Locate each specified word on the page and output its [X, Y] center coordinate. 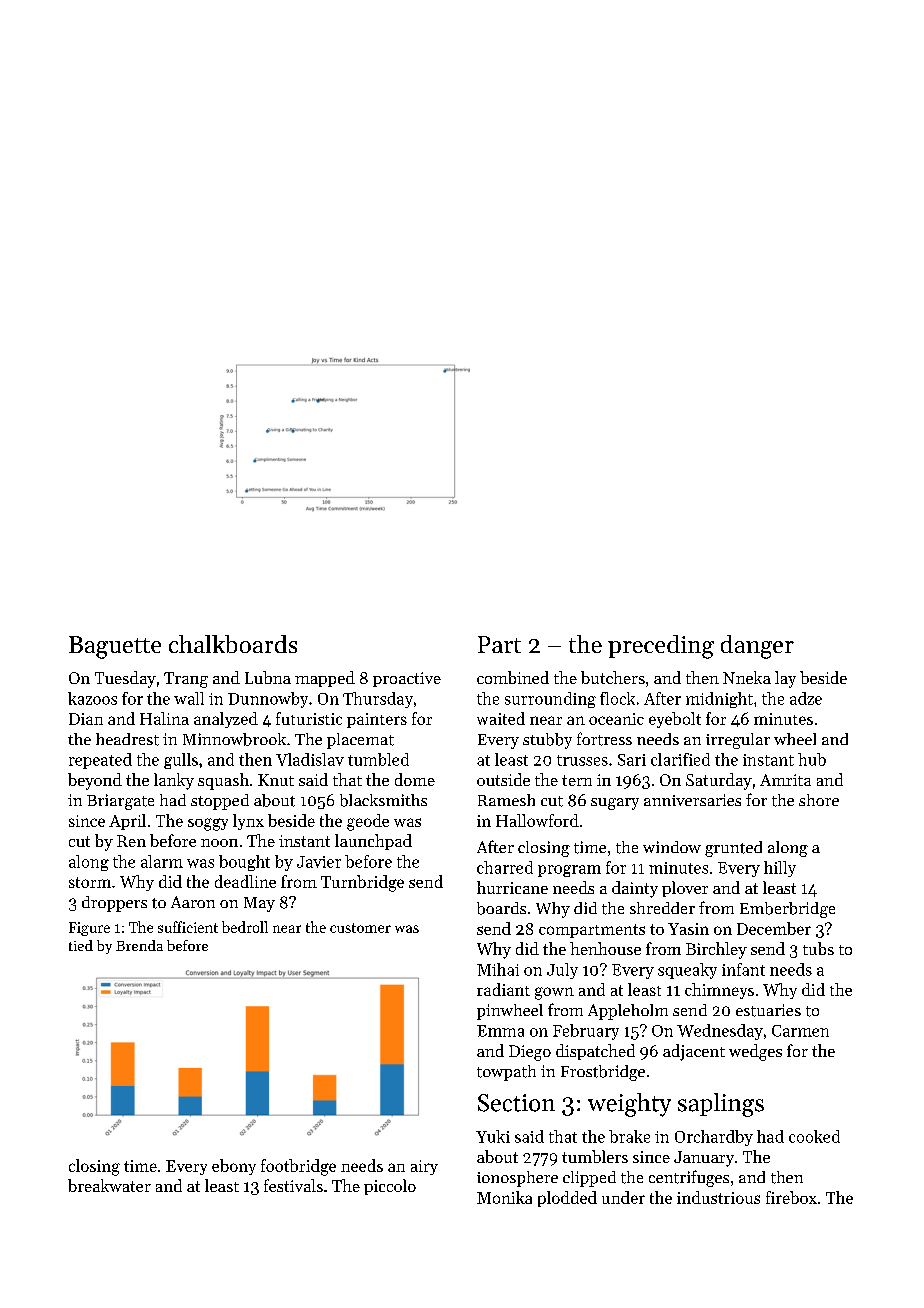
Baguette [115, 647]
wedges [755, 1052]
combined [513, 677]
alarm [162, 861]
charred [505, 867]
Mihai [498, 969]
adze [806, 698]
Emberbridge [787, 910]
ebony [234, 1167]
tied [81, 945]
